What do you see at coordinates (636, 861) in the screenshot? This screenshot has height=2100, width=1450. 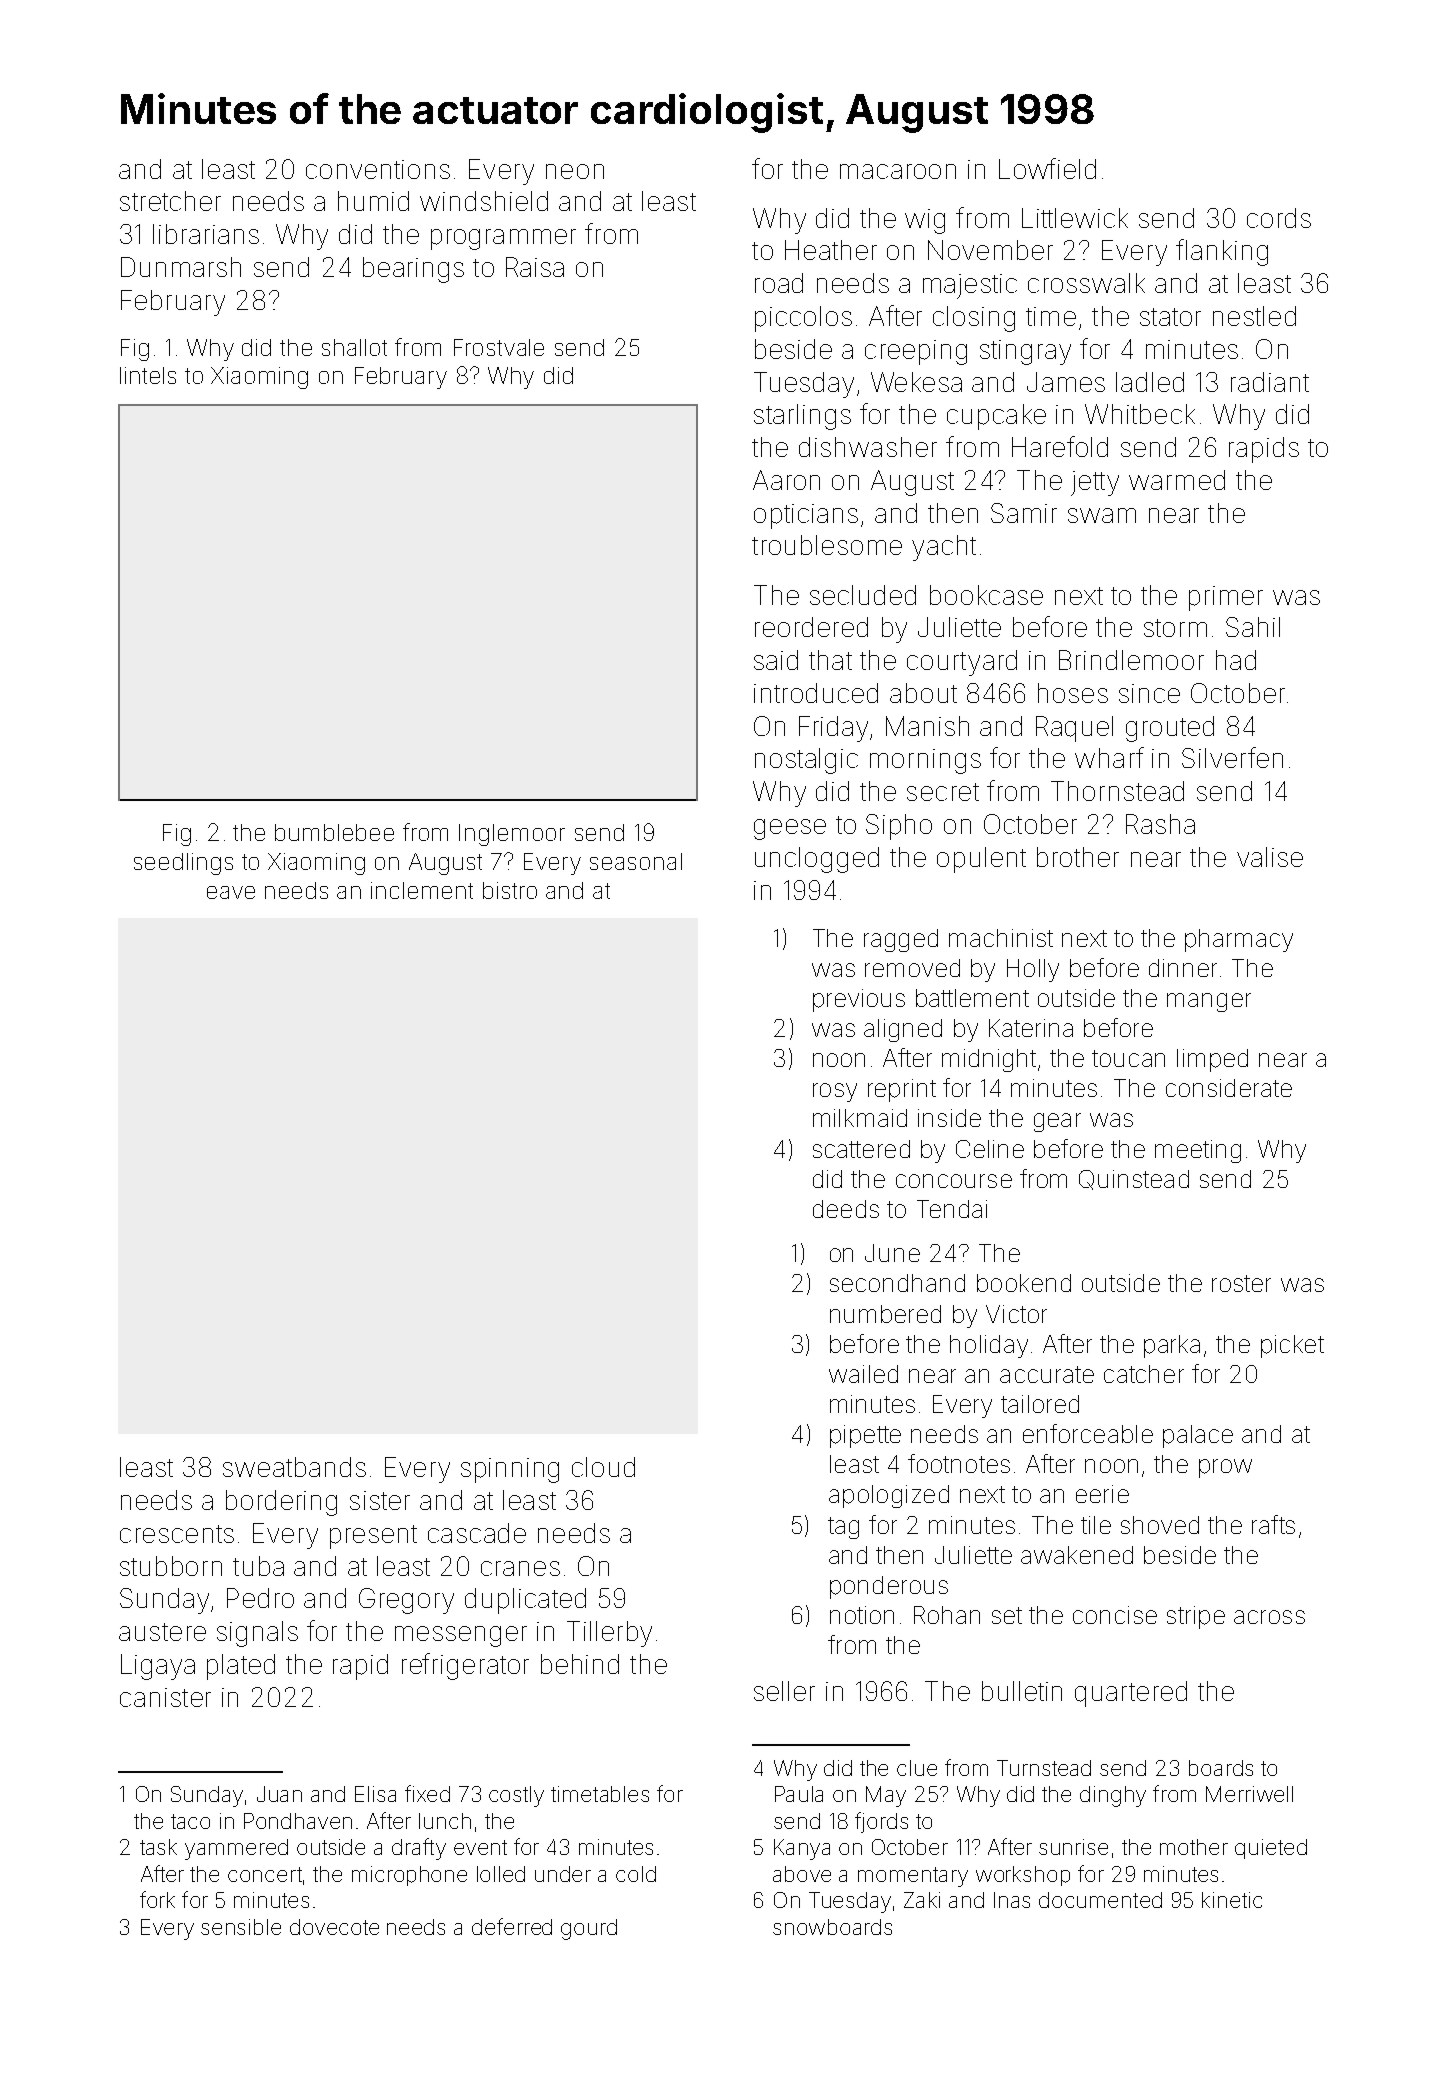 I see `seasonal` at bounding box center [636, 861].
